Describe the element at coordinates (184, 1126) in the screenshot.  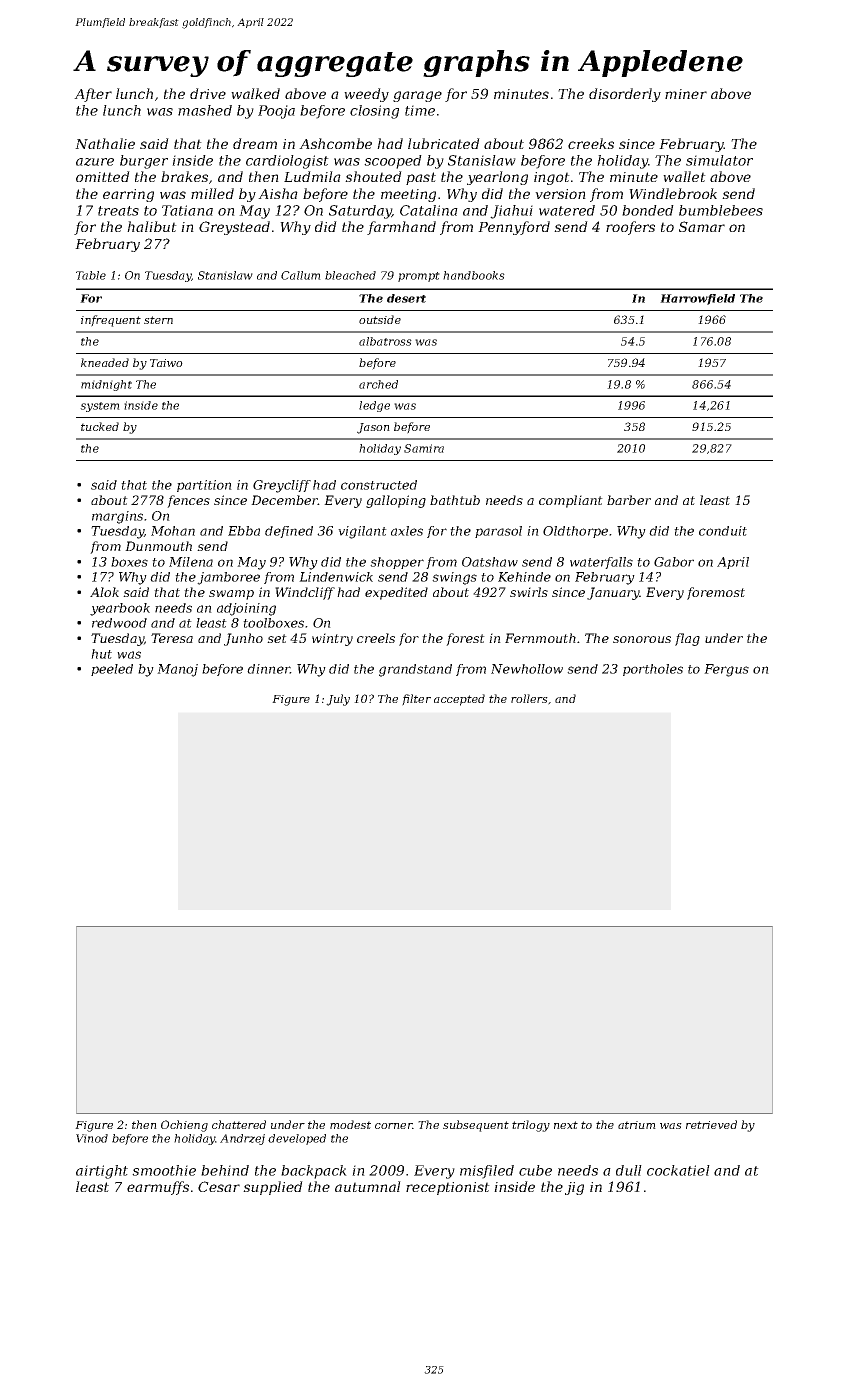
I see `Ochieng` at that location.
